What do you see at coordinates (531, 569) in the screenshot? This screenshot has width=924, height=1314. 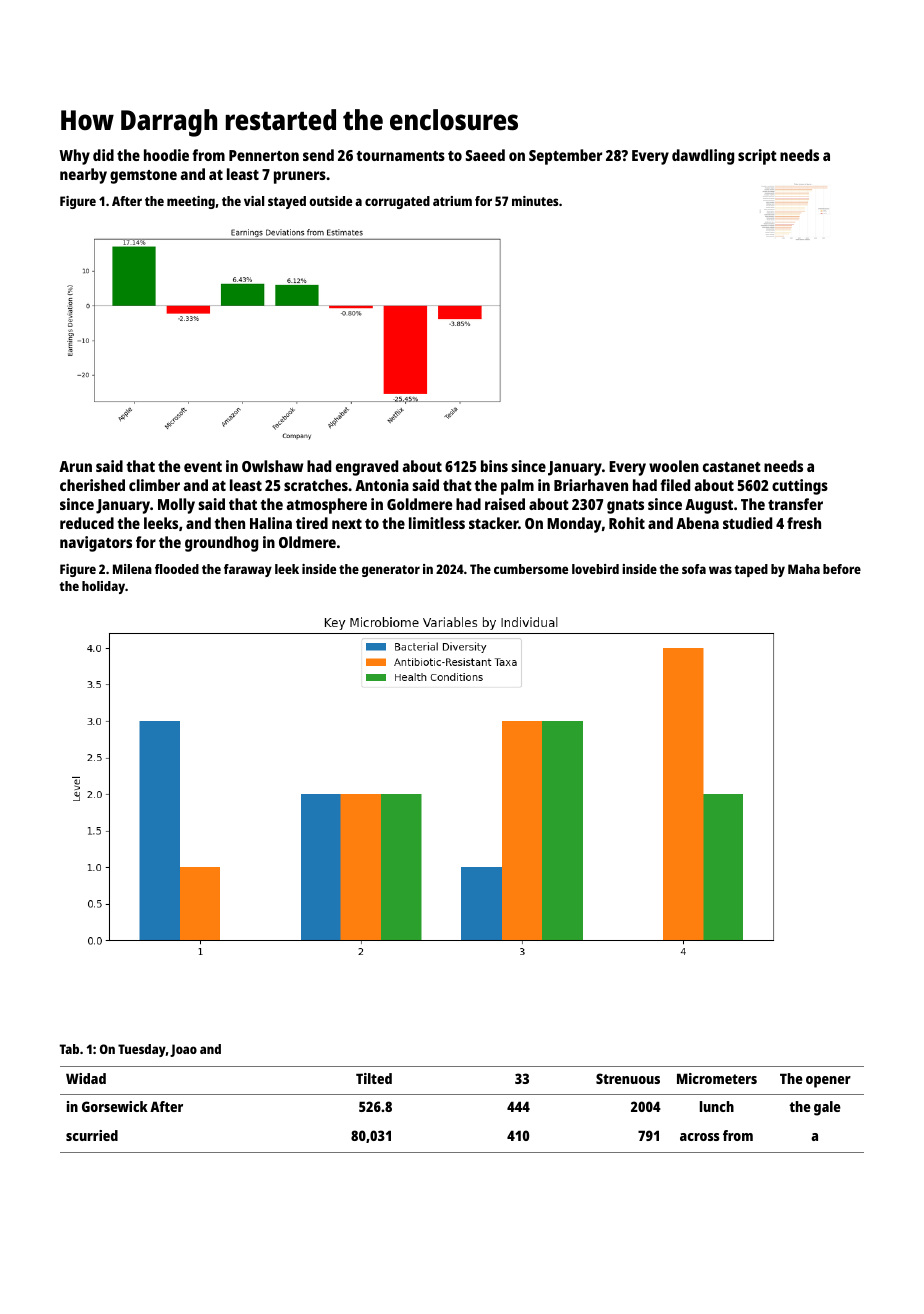 I see `cumbersome` at bounding box center [531, 569].
